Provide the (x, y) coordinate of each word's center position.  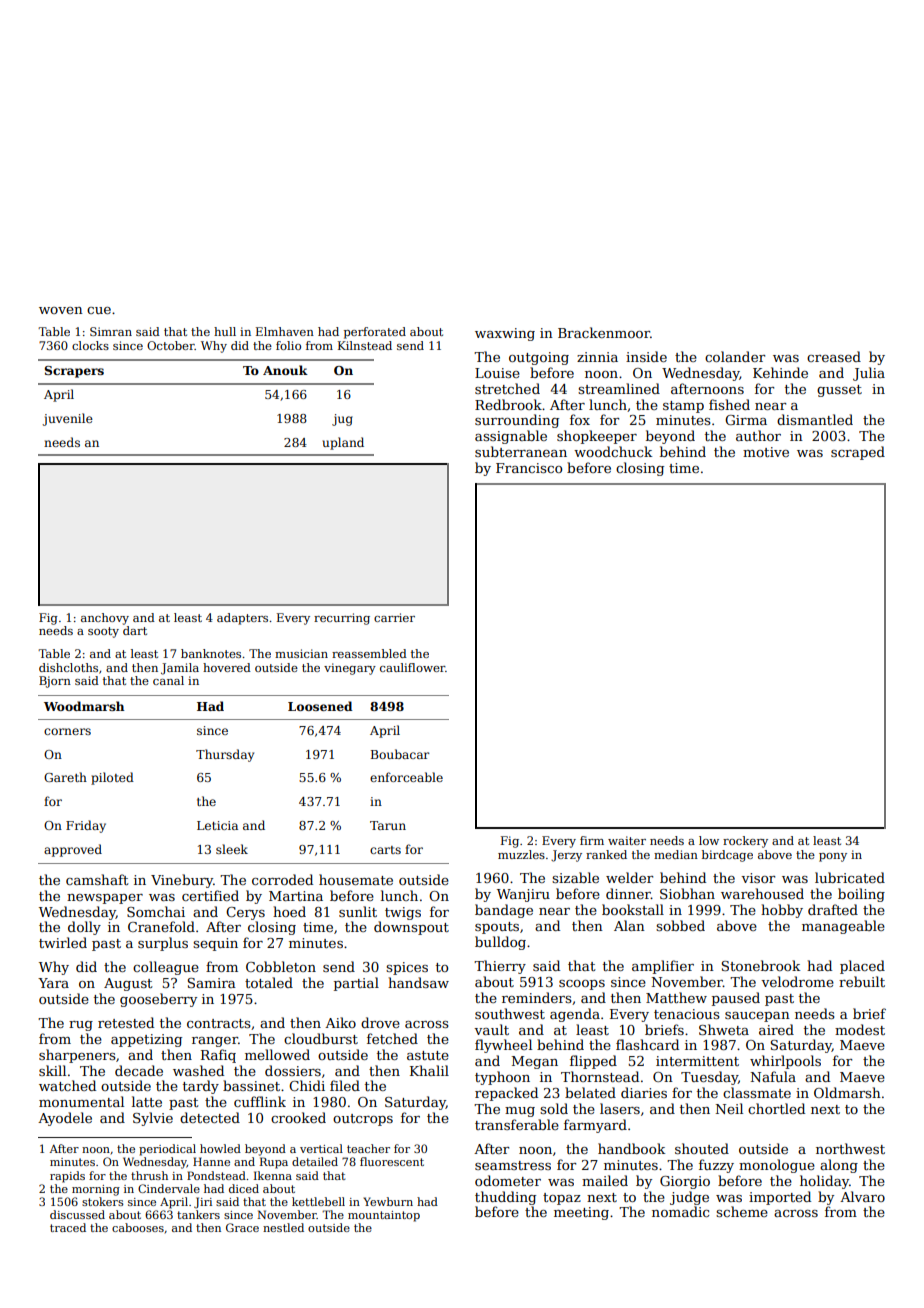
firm (592, 840)
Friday (86, 826)
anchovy (105, 619)
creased (834, 356)
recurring (342, 619)
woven (61, 310)
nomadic (680, 1211)
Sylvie (153, 1119)
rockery (745, 842)
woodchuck (613, 451)
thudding (505, 1198)
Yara (53, 983)
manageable (843, 927)
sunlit (358, 911)
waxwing (505, 334)
